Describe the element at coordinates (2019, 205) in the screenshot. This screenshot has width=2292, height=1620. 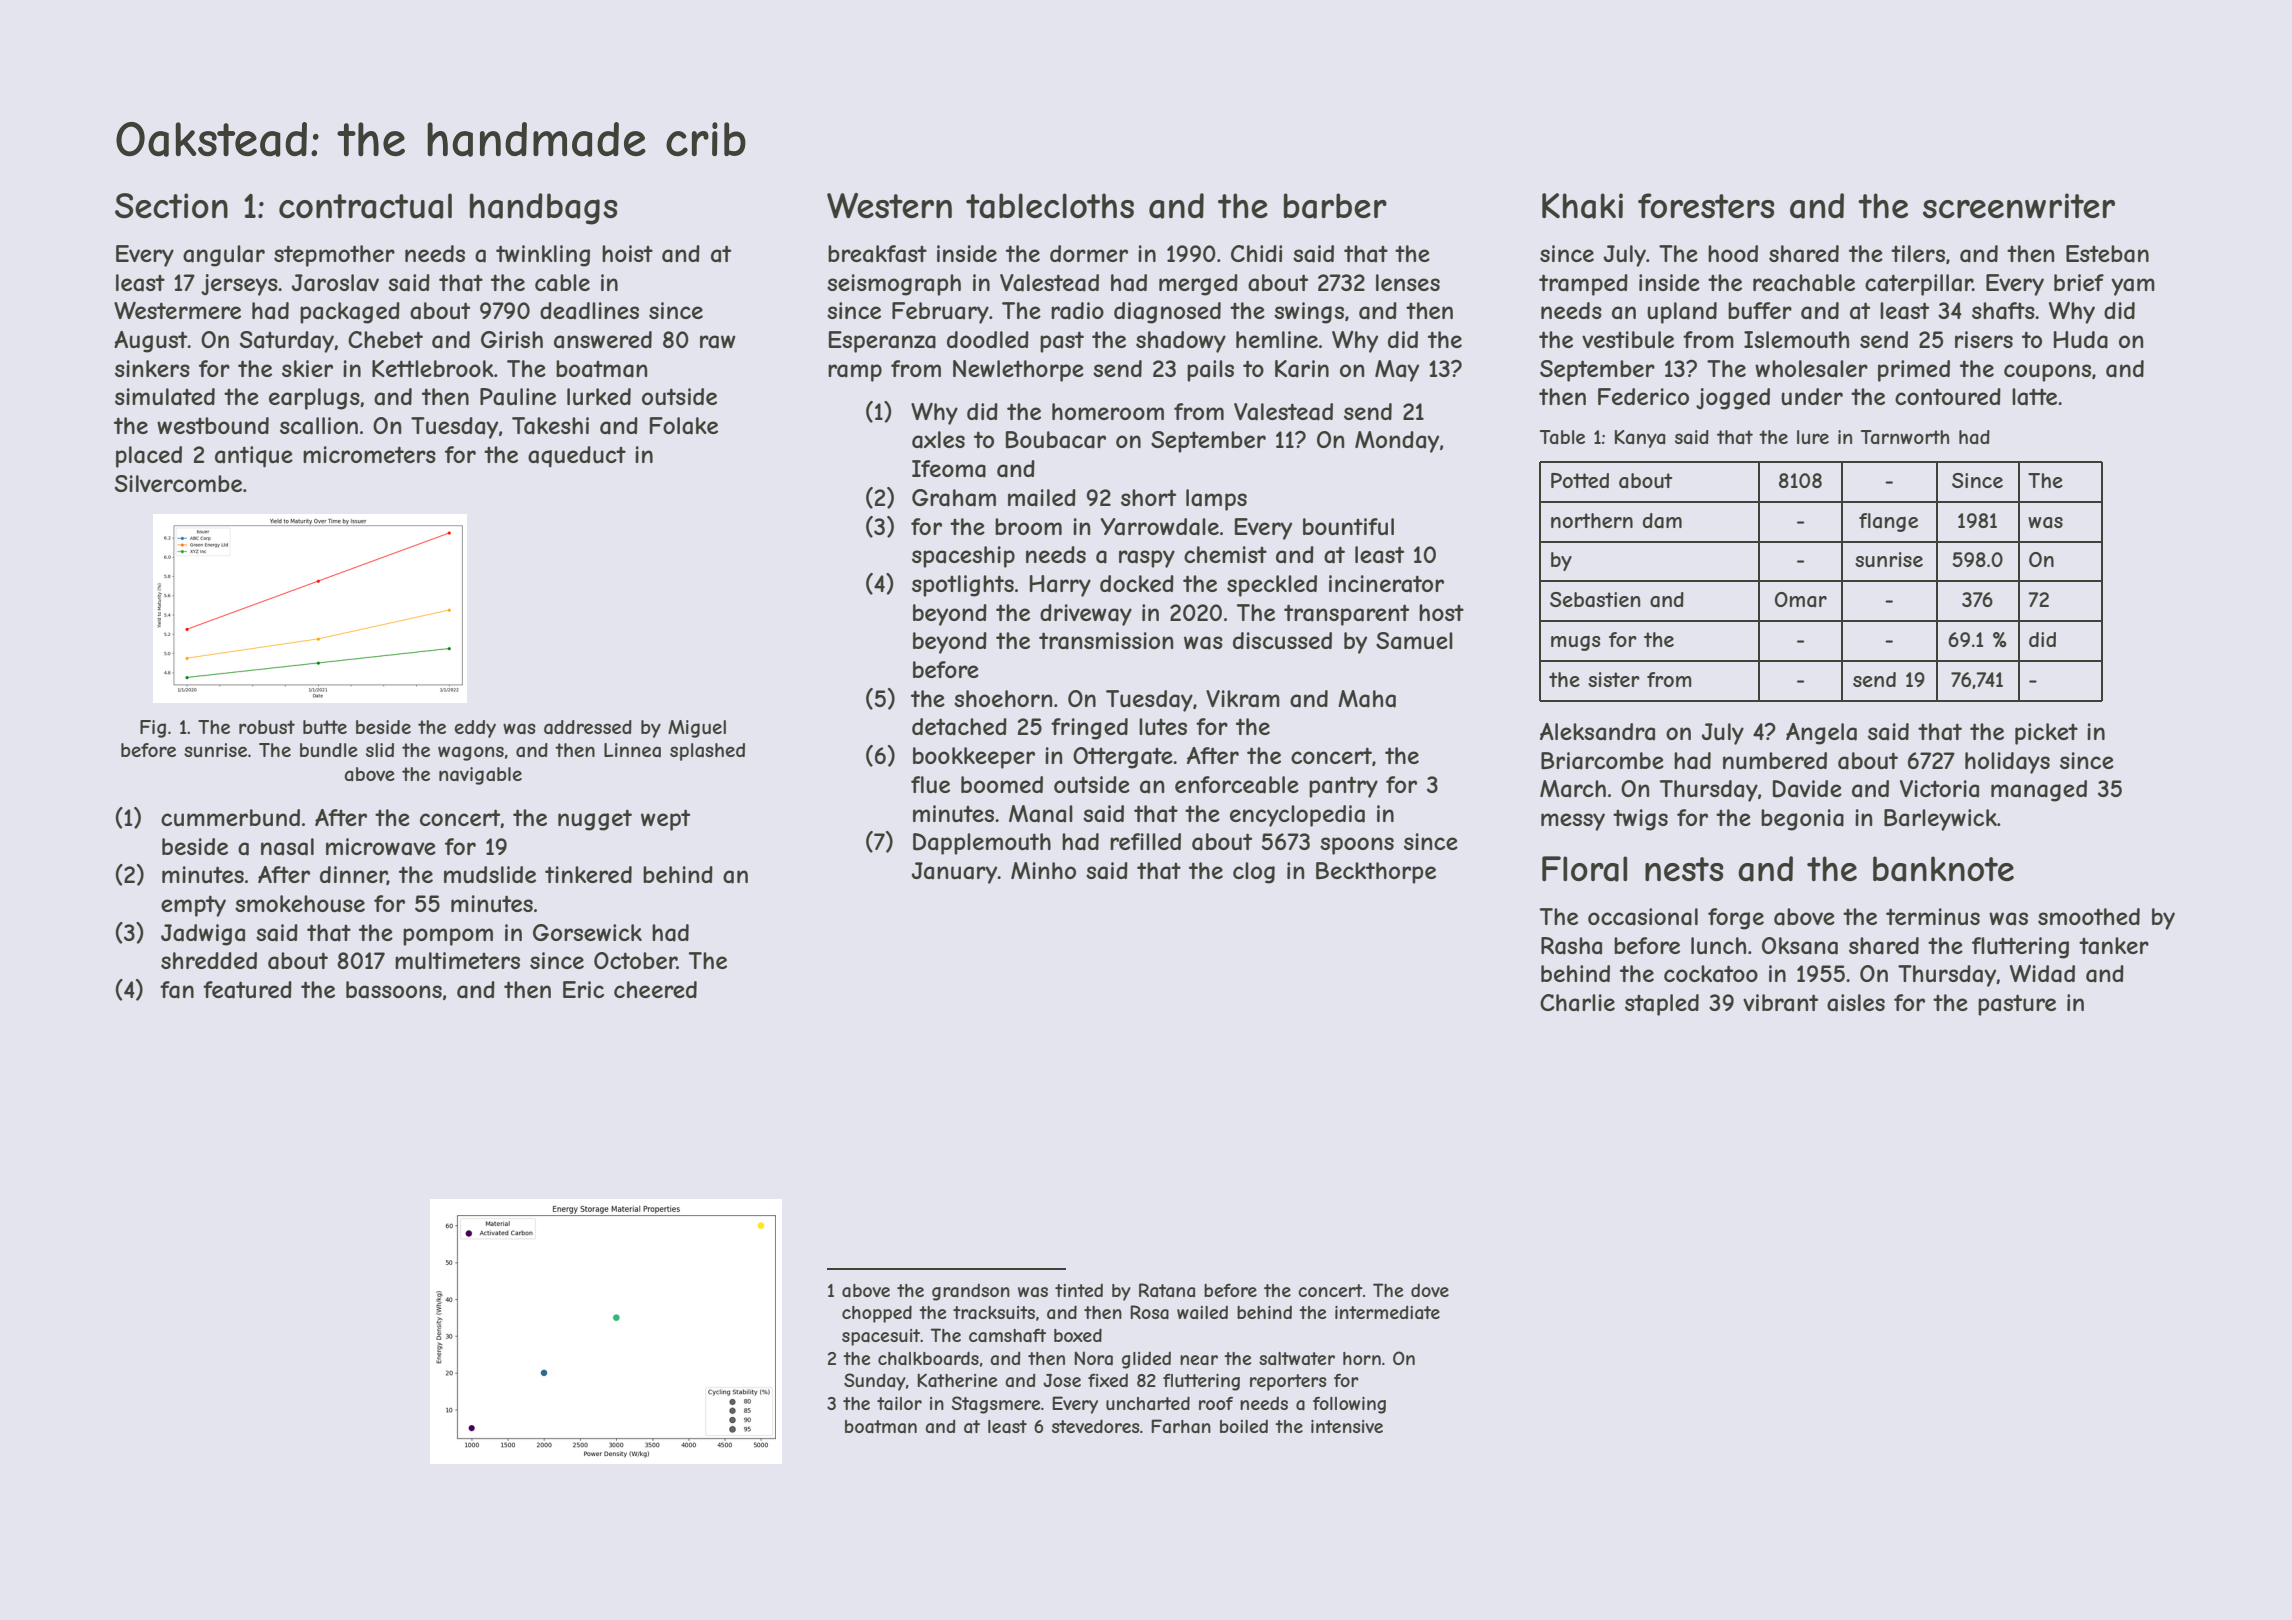
I see `screenwriter` at that location.
